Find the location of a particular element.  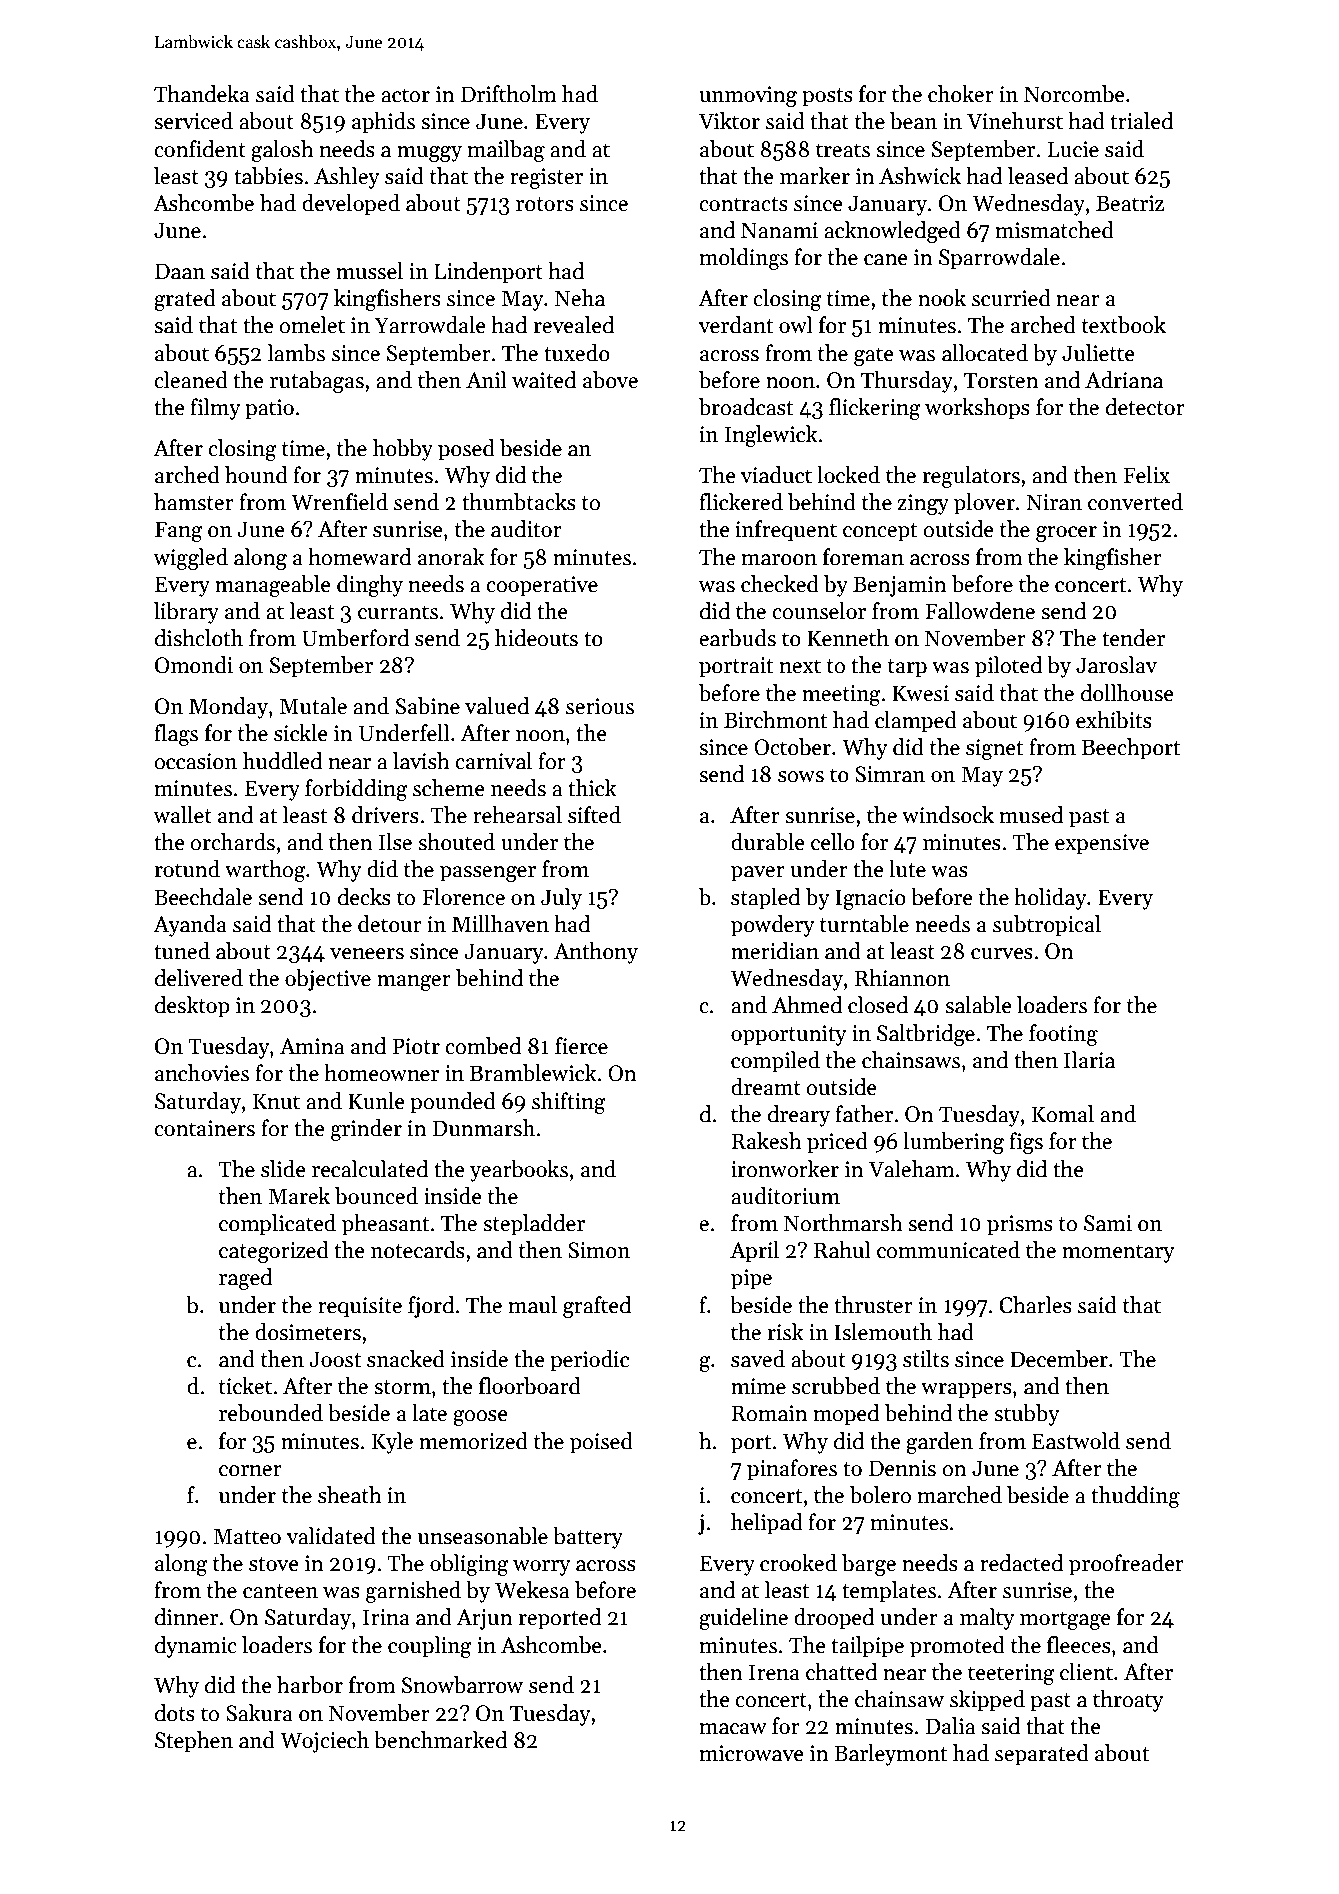

microwave is located at coordinates (751, 1753).
